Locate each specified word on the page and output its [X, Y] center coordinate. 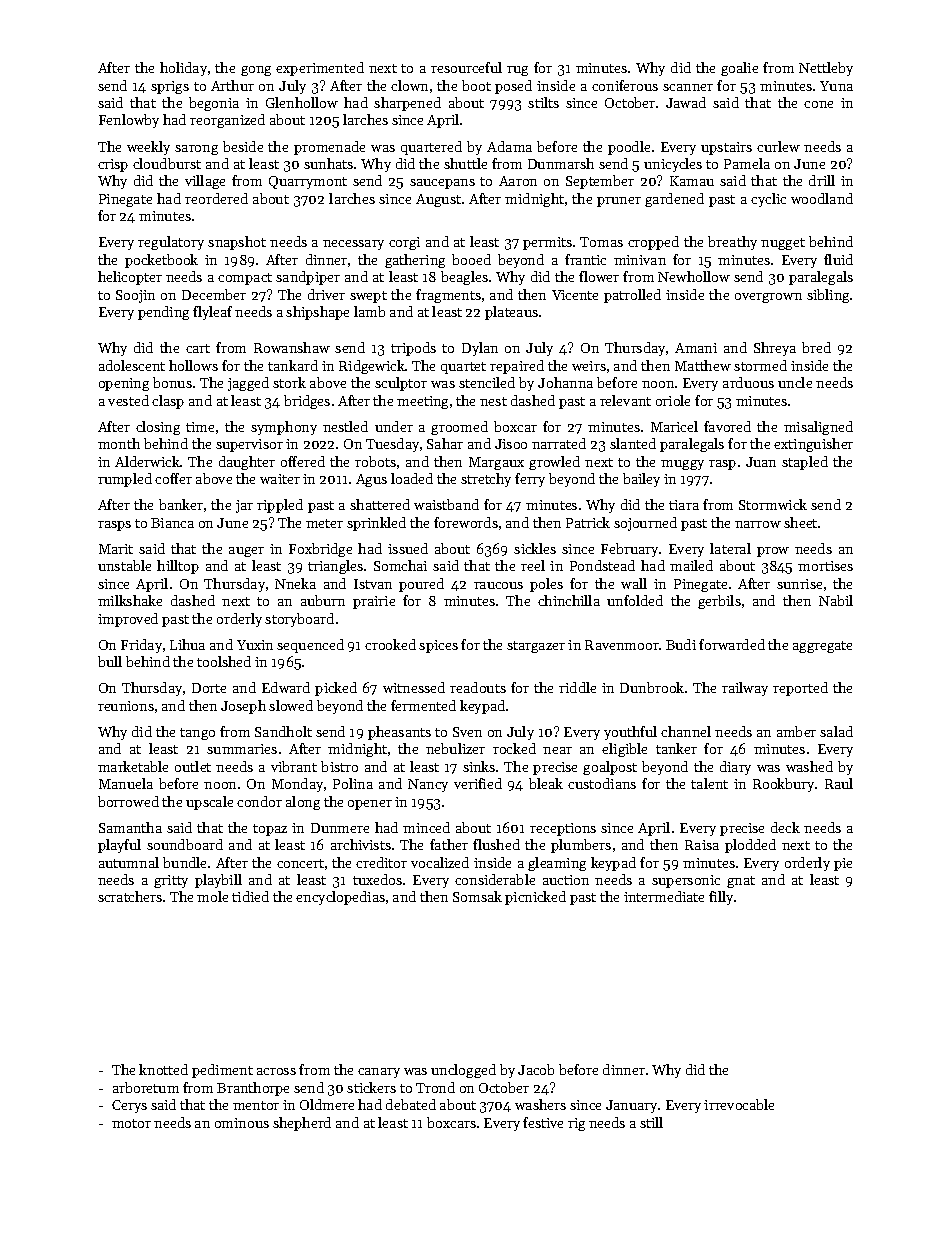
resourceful [466, 67]
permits [547, 243]
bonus [172, 382]
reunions [126, 706]
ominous [242, 1123]
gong [256, 71]
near [557, 750]
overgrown [768, 298]
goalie [739, 69]
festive [543, 1122]
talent [709, 783]
